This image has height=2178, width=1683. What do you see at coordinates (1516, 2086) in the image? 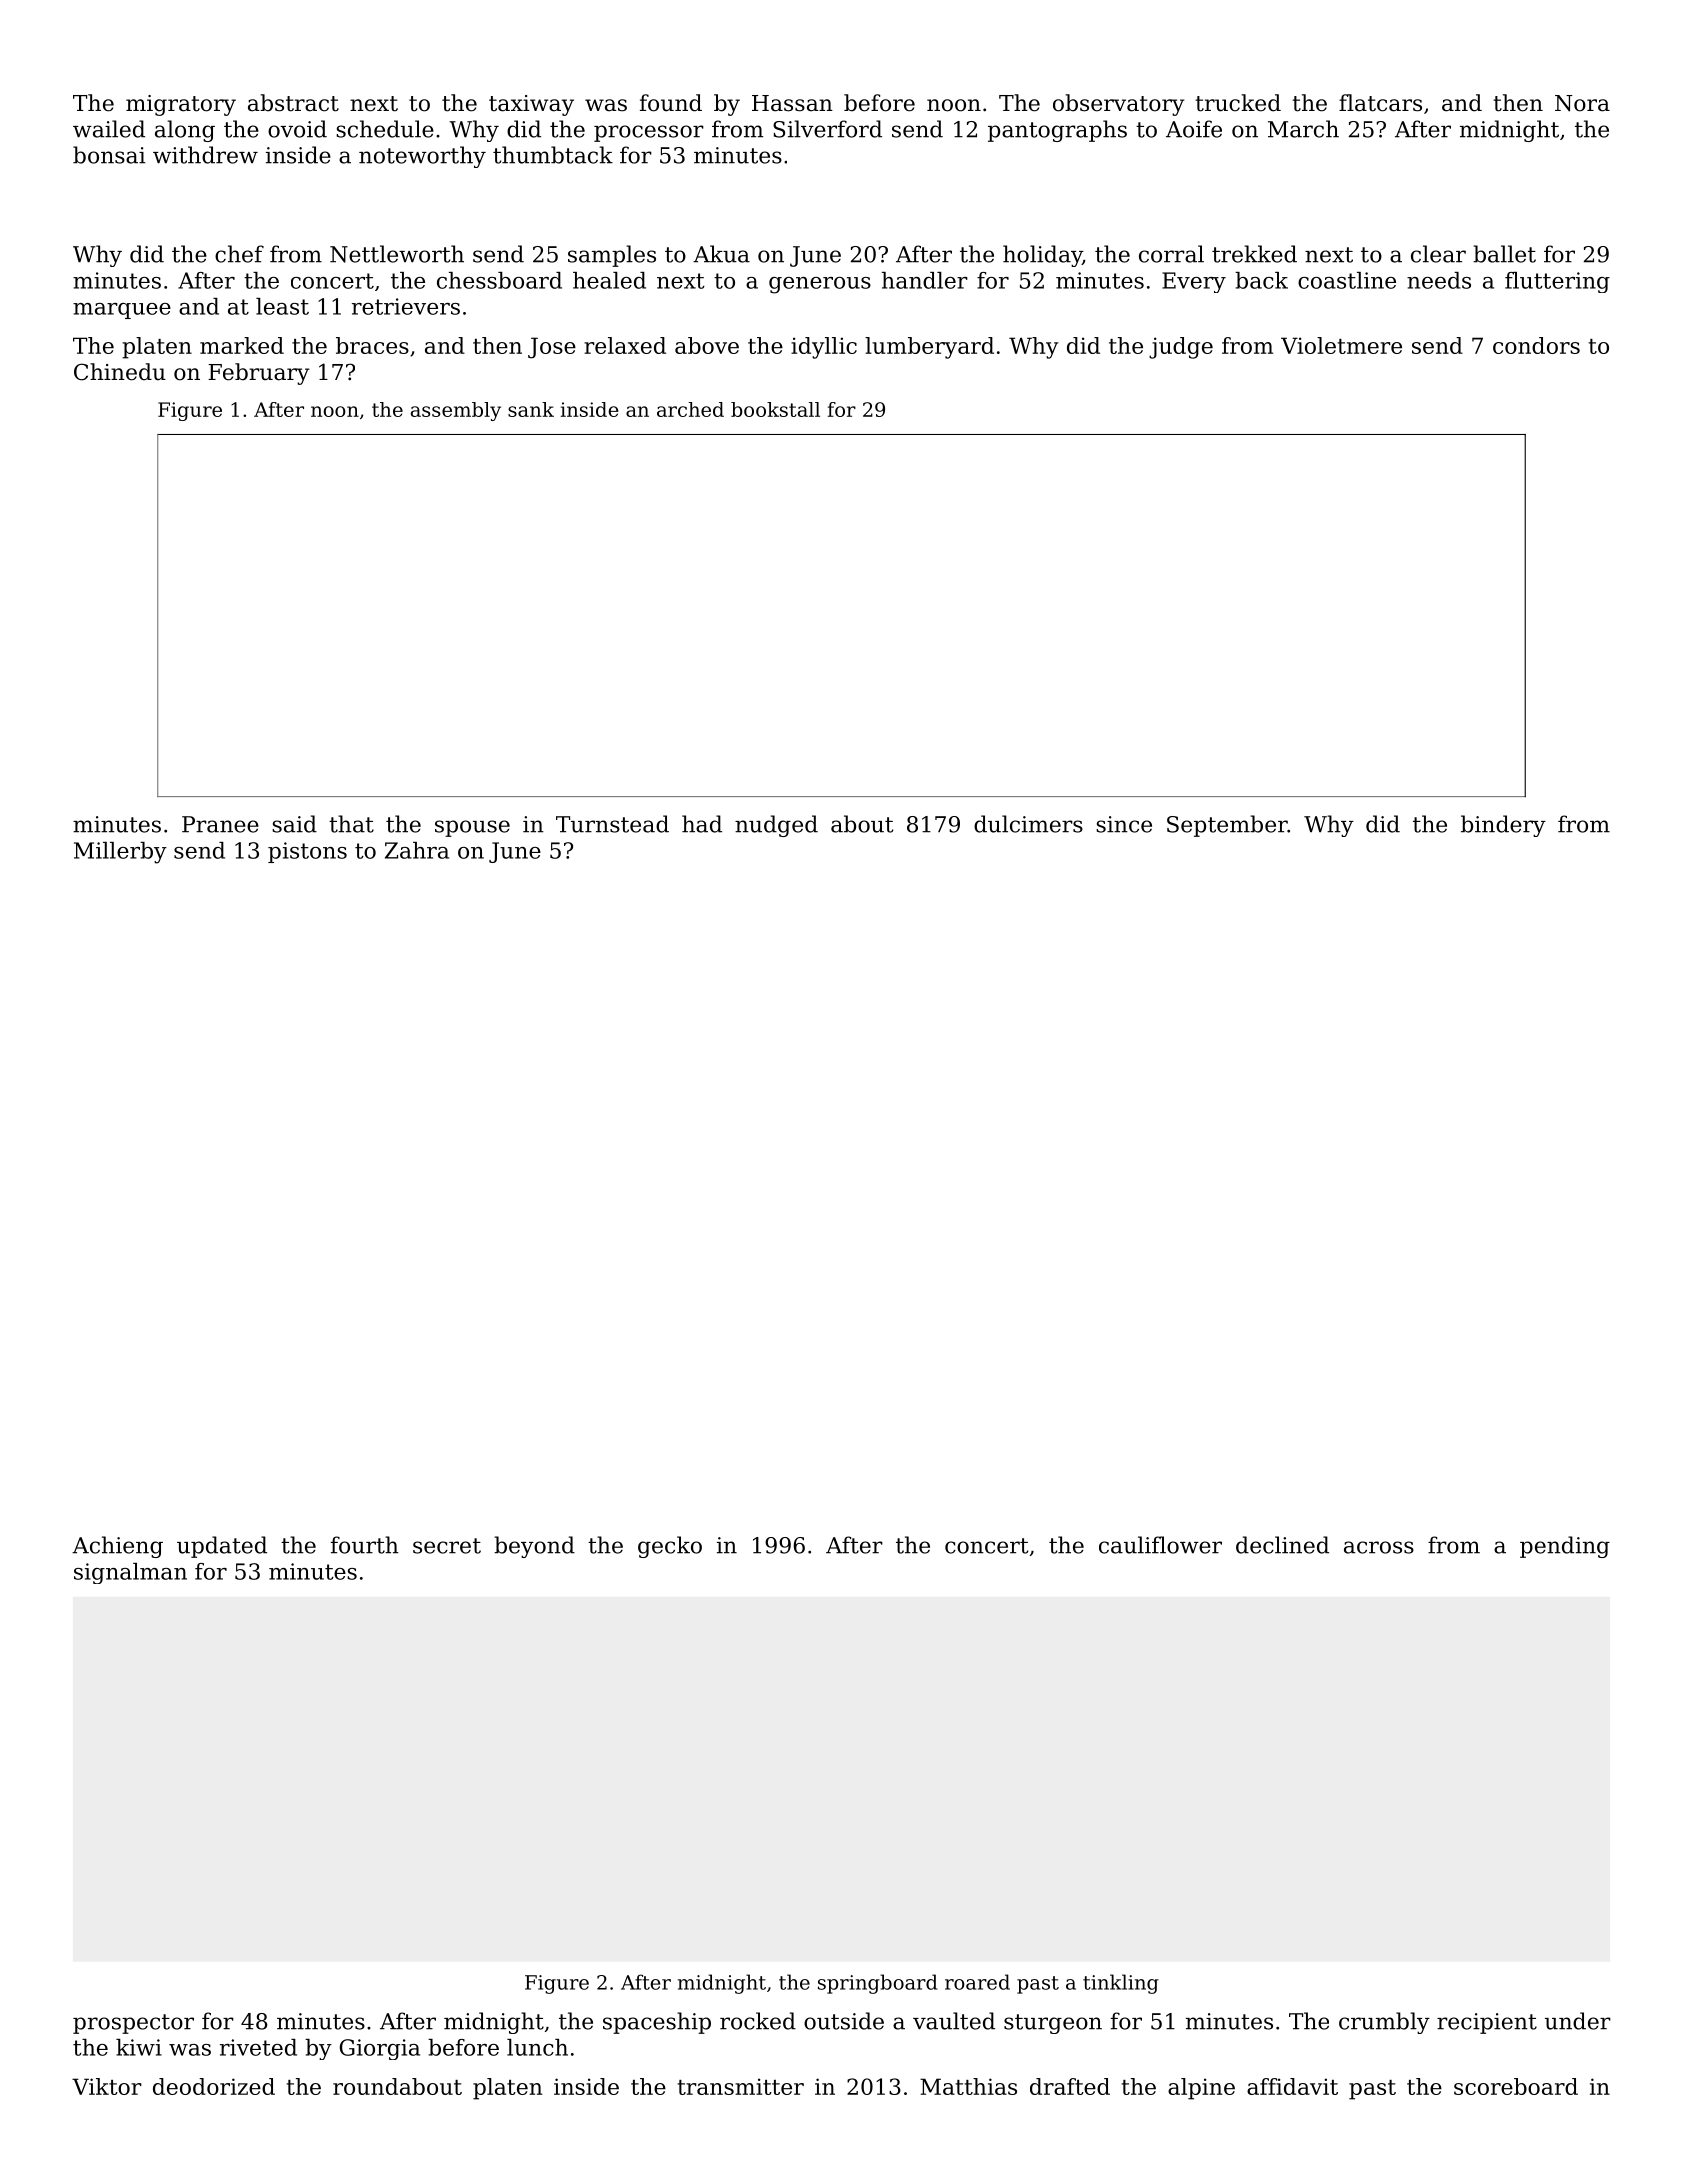
I see `scoreboard` at bounding box center [1516, 2086].
